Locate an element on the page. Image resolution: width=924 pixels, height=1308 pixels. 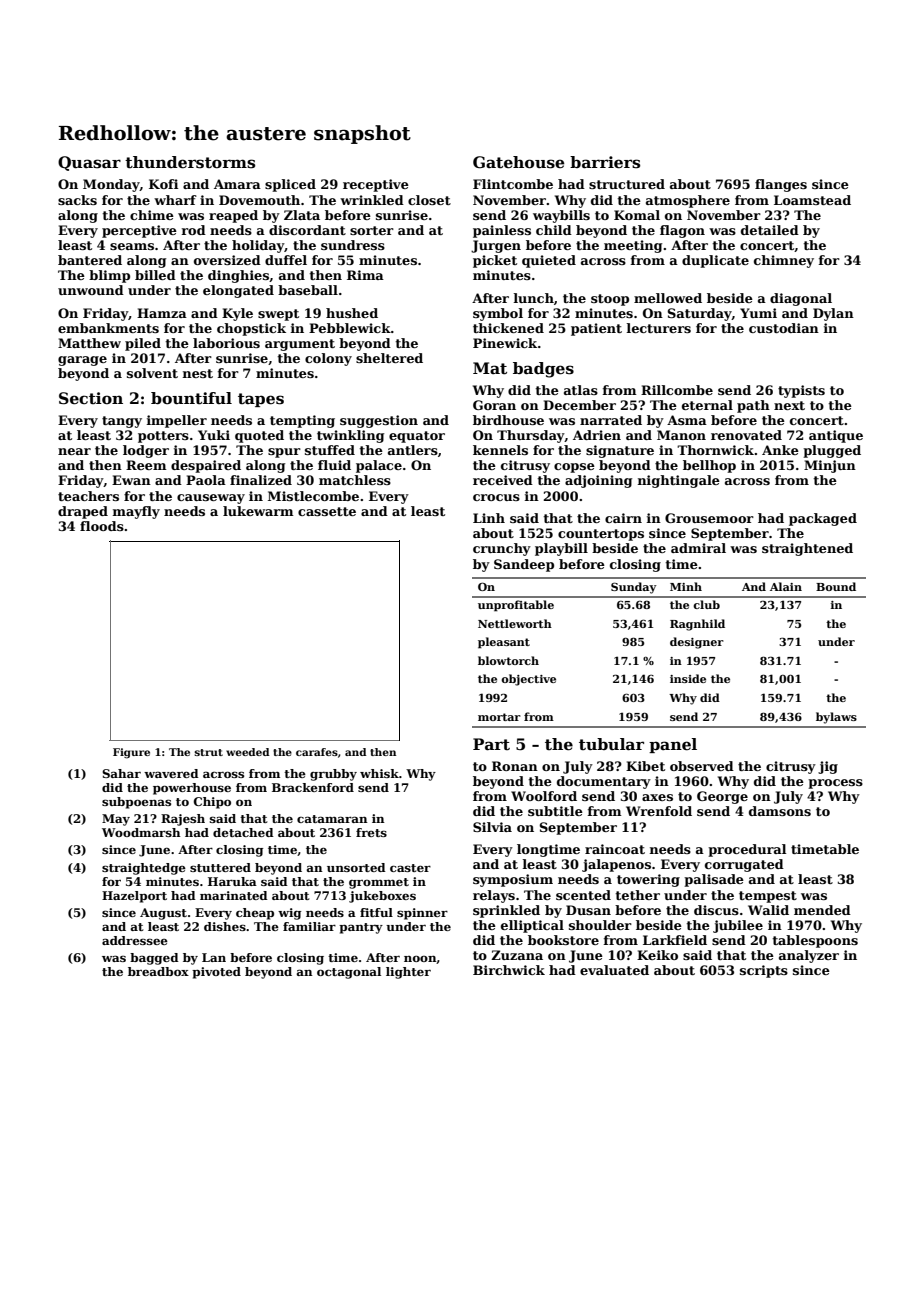
custodian is located at coordinates (784, 328).
